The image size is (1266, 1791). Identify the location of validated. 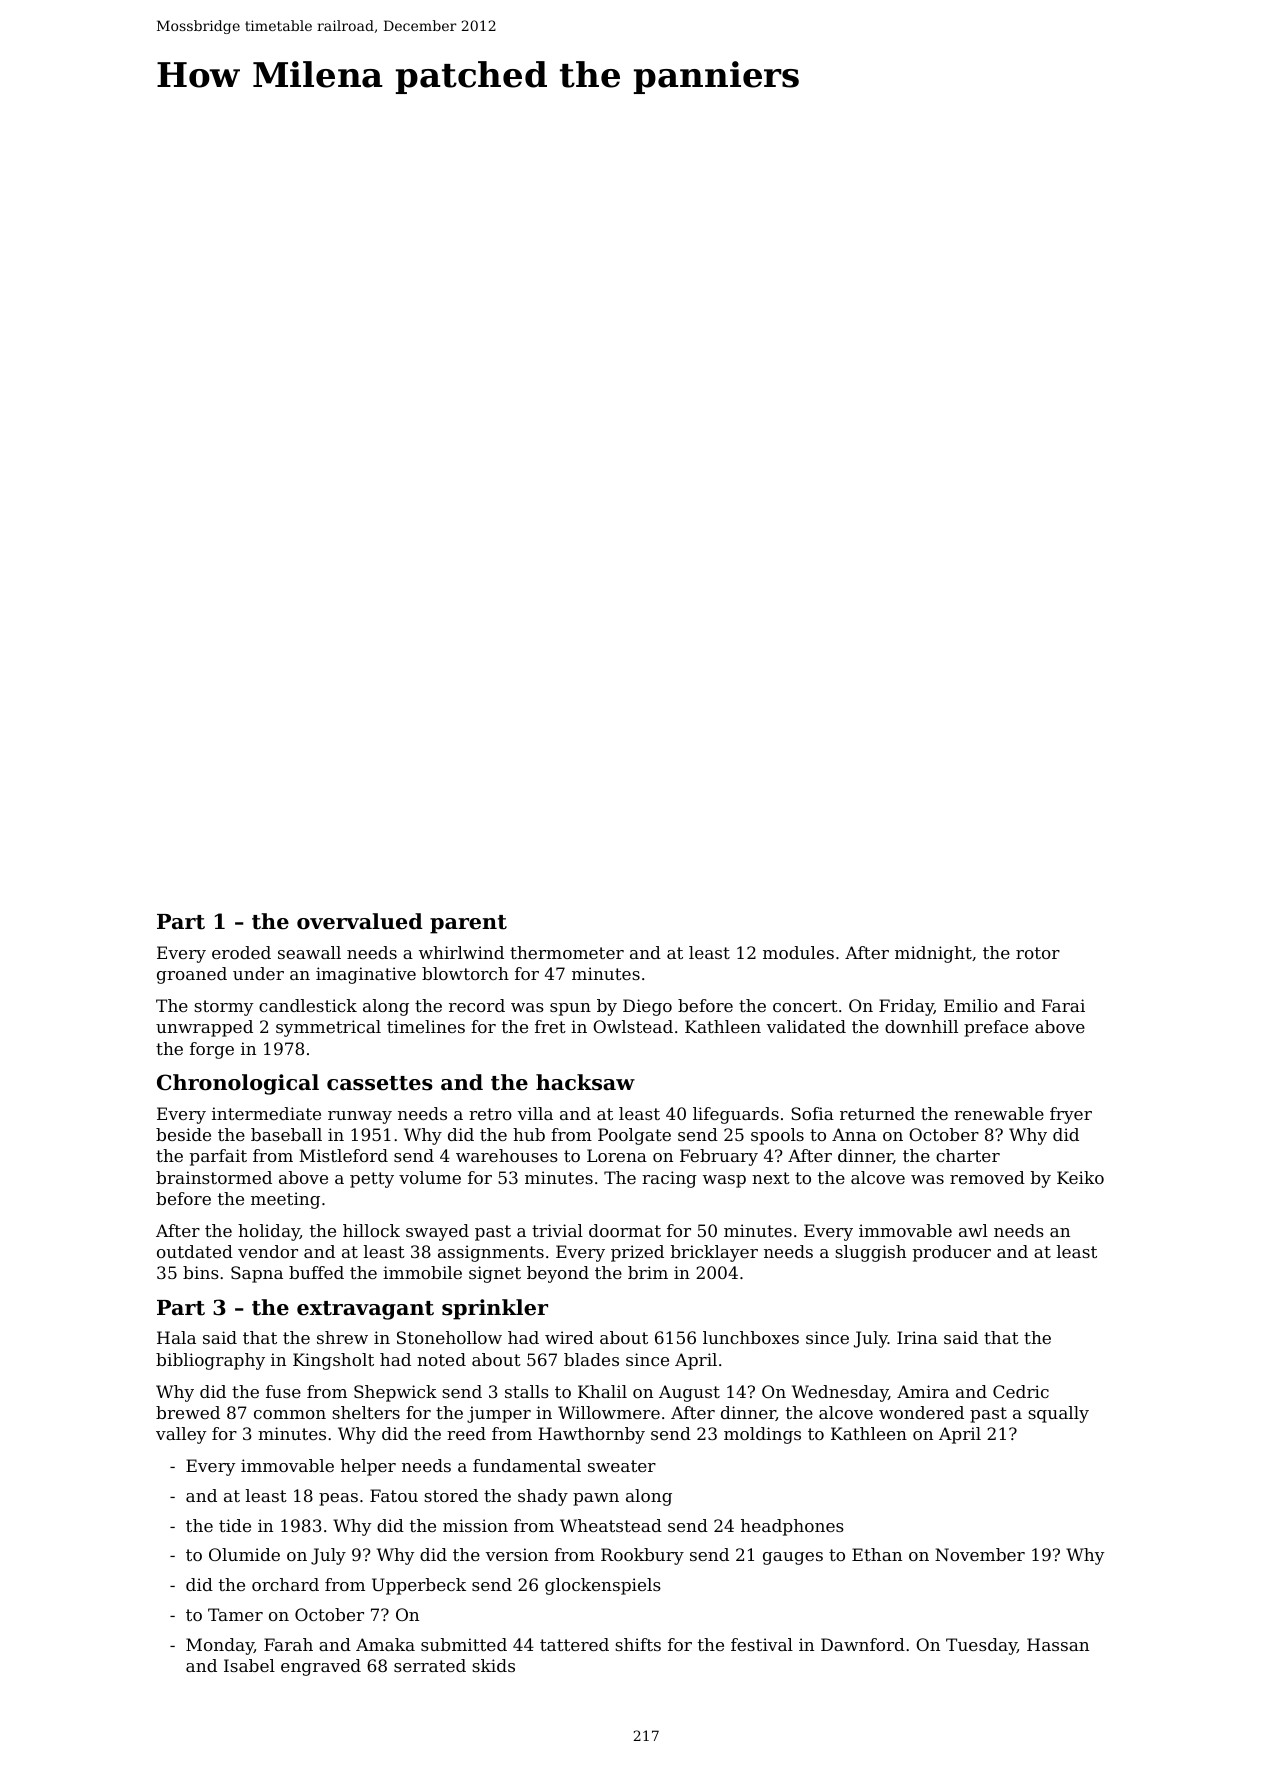
(806, 1026).
